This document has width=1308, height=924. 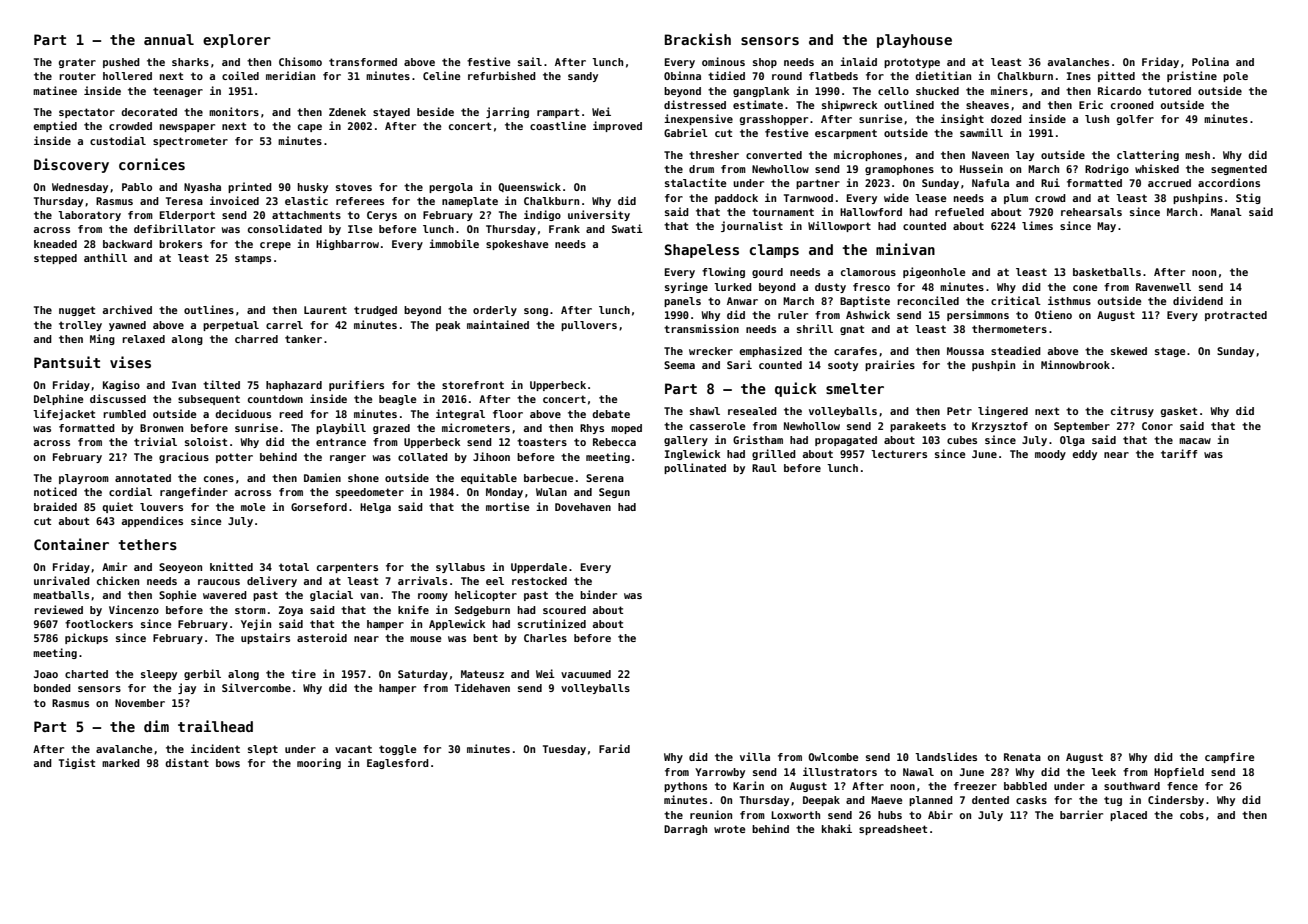 I want to click on Farid, so click(x=614, y=748).
